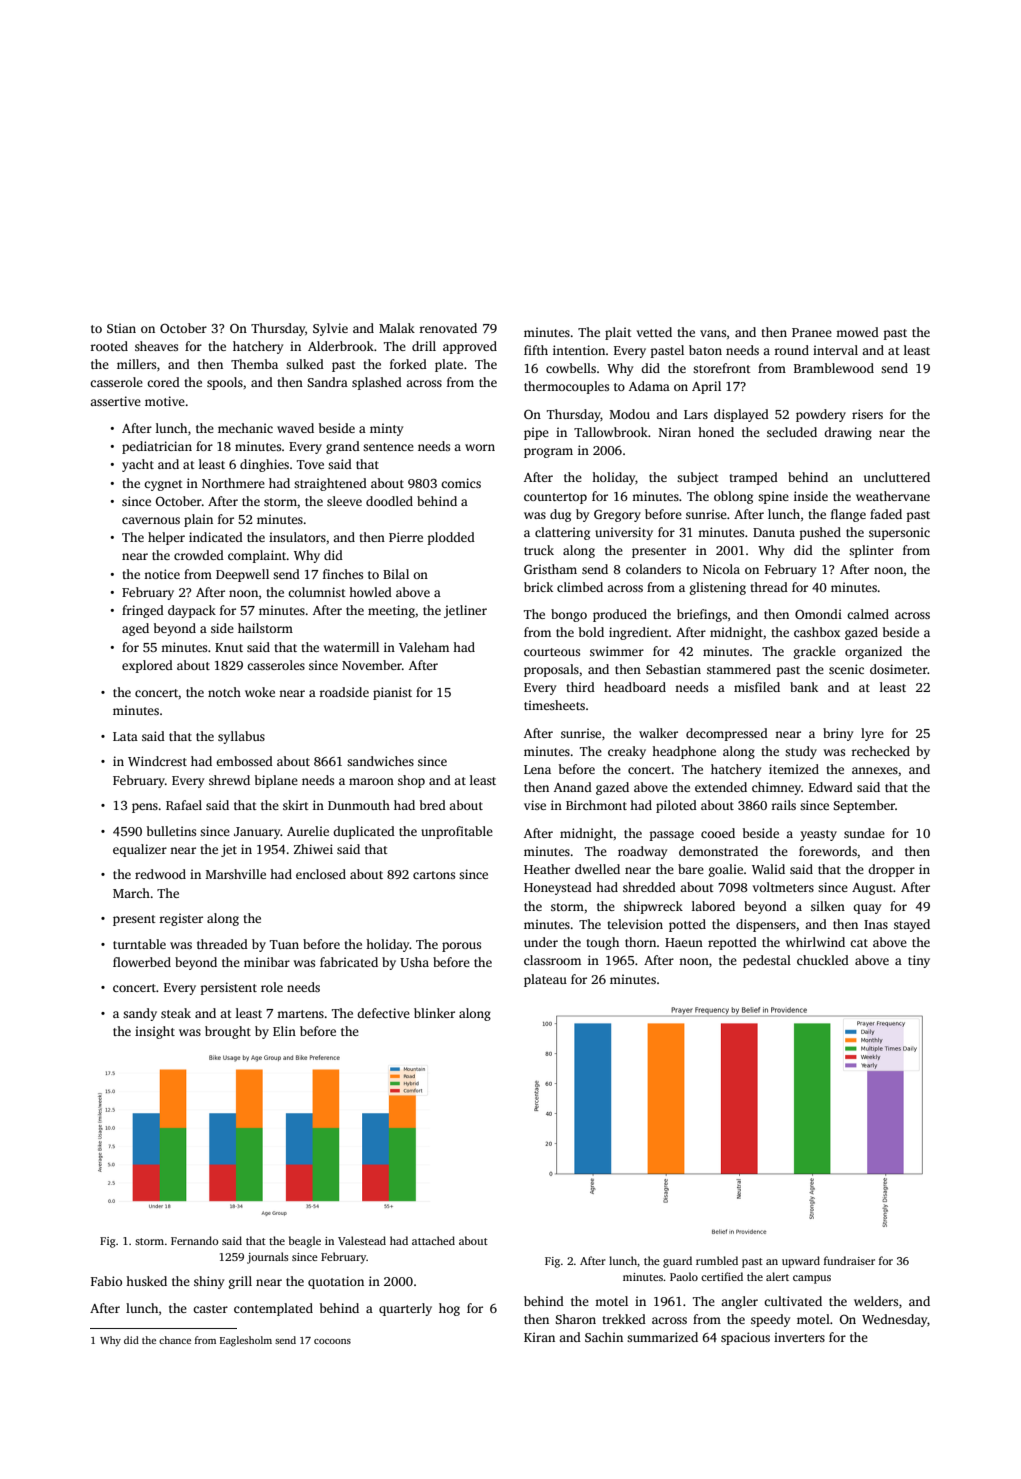  I want to click on jetliner, so click(465, 611).
